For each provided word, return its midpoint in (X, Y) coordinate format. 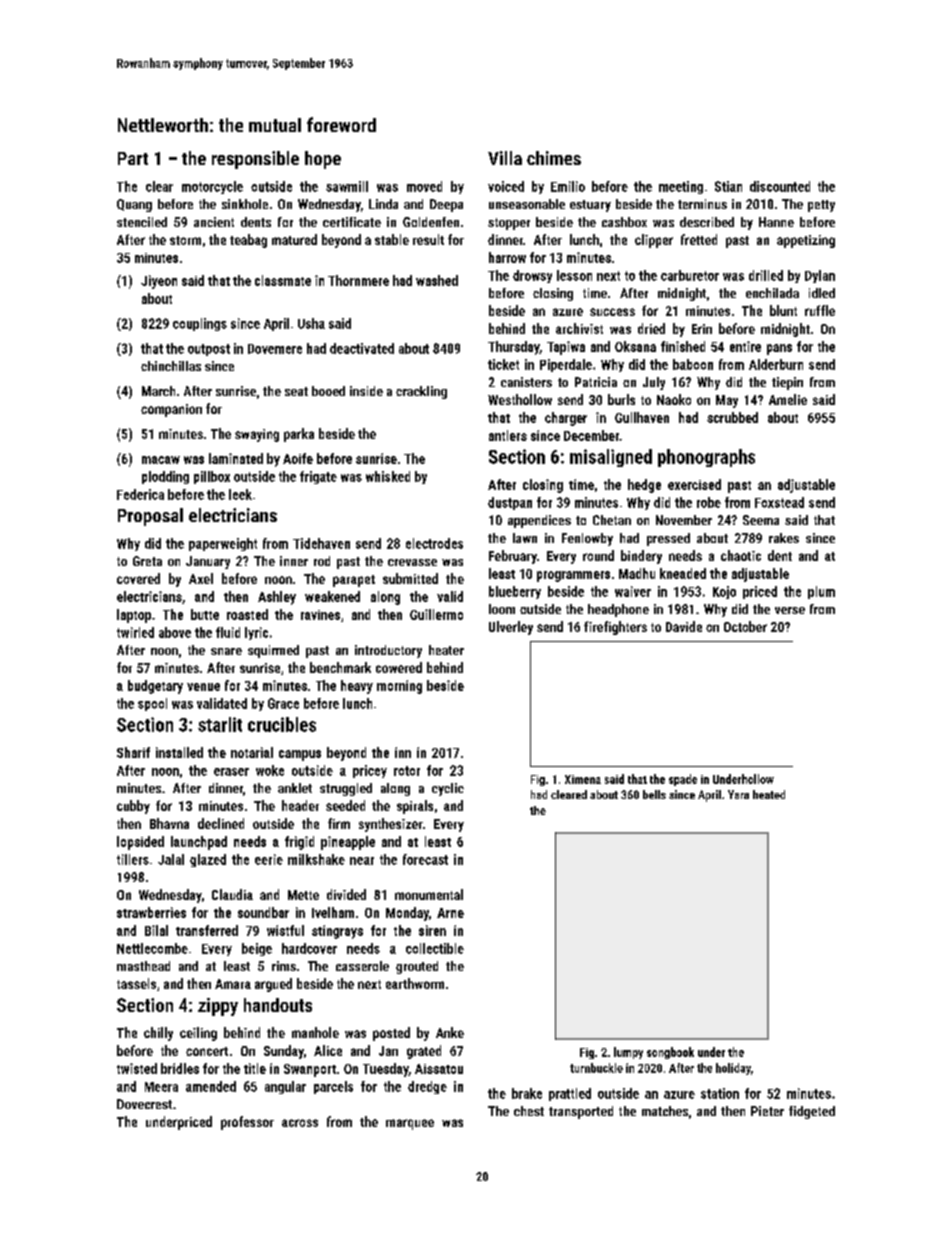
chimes (554, 158)
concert (207, 1051)
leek (240, 494)
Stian (728, 186)
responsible (255, 160)
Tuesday (386, 1070)
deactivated (362, 348)
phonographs (706, 458)
